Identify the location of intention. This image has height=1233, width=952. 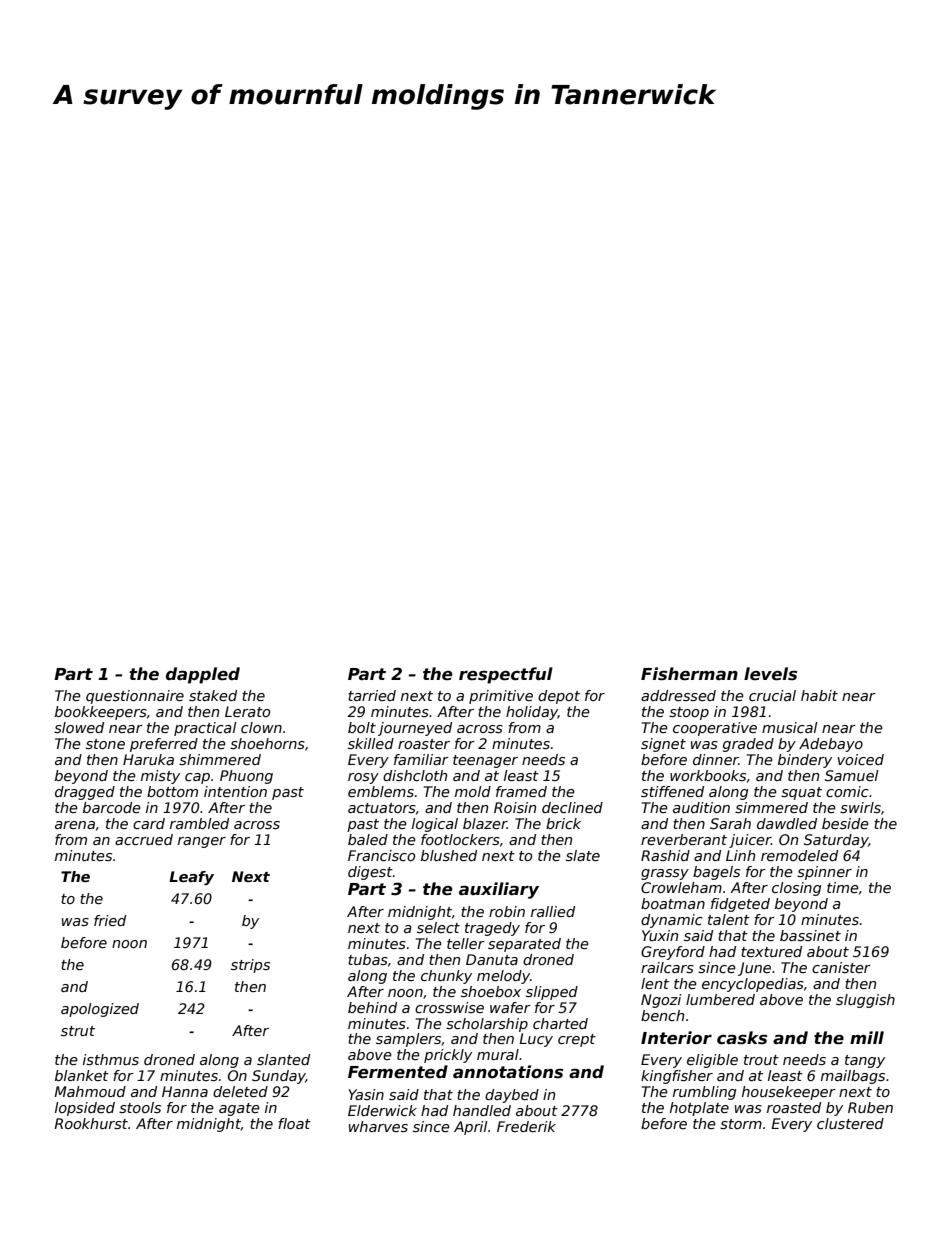
(235, 791).
